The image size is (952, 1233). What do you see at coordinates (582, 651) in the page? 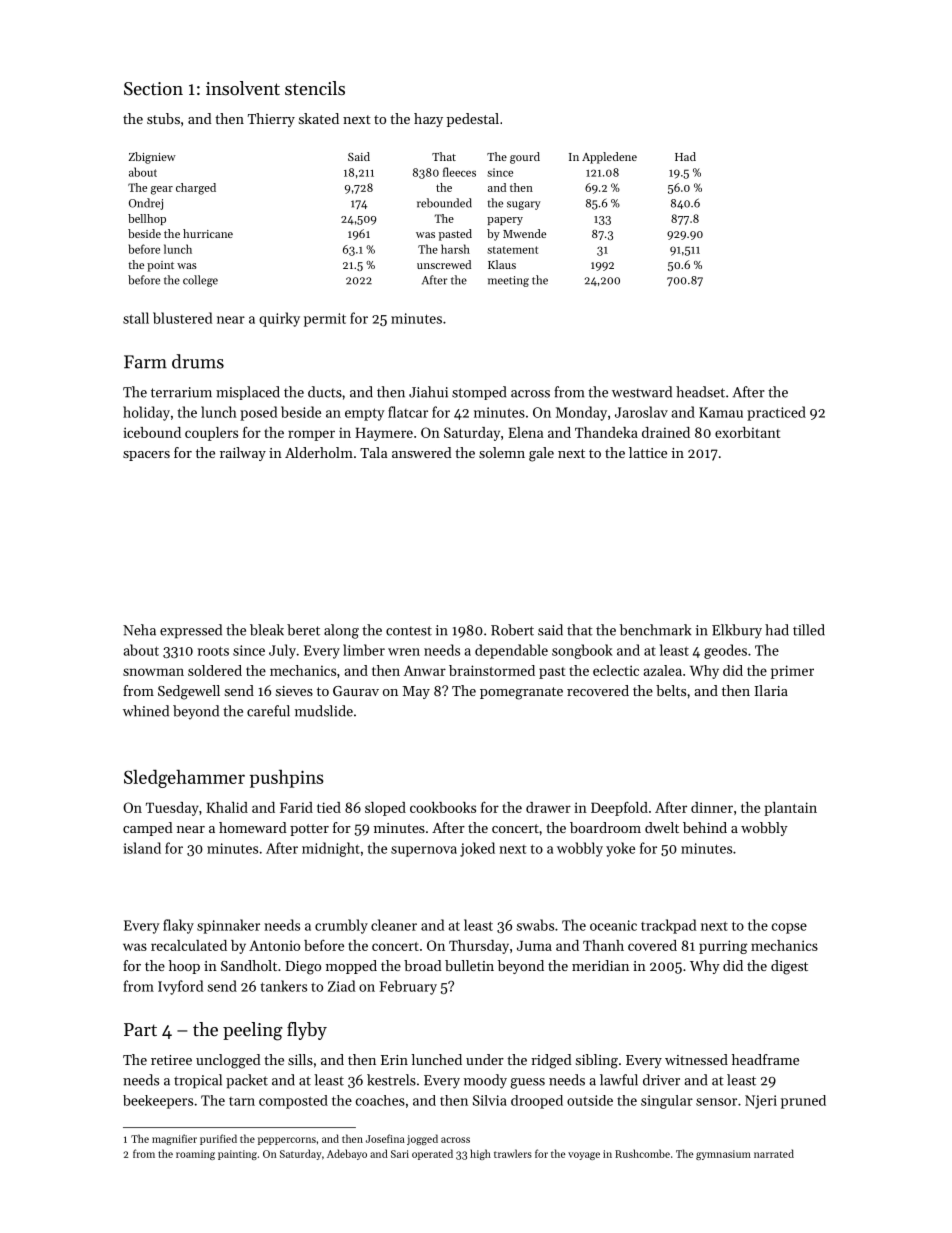
I see `songbook` at bounding box center [582, 651].
